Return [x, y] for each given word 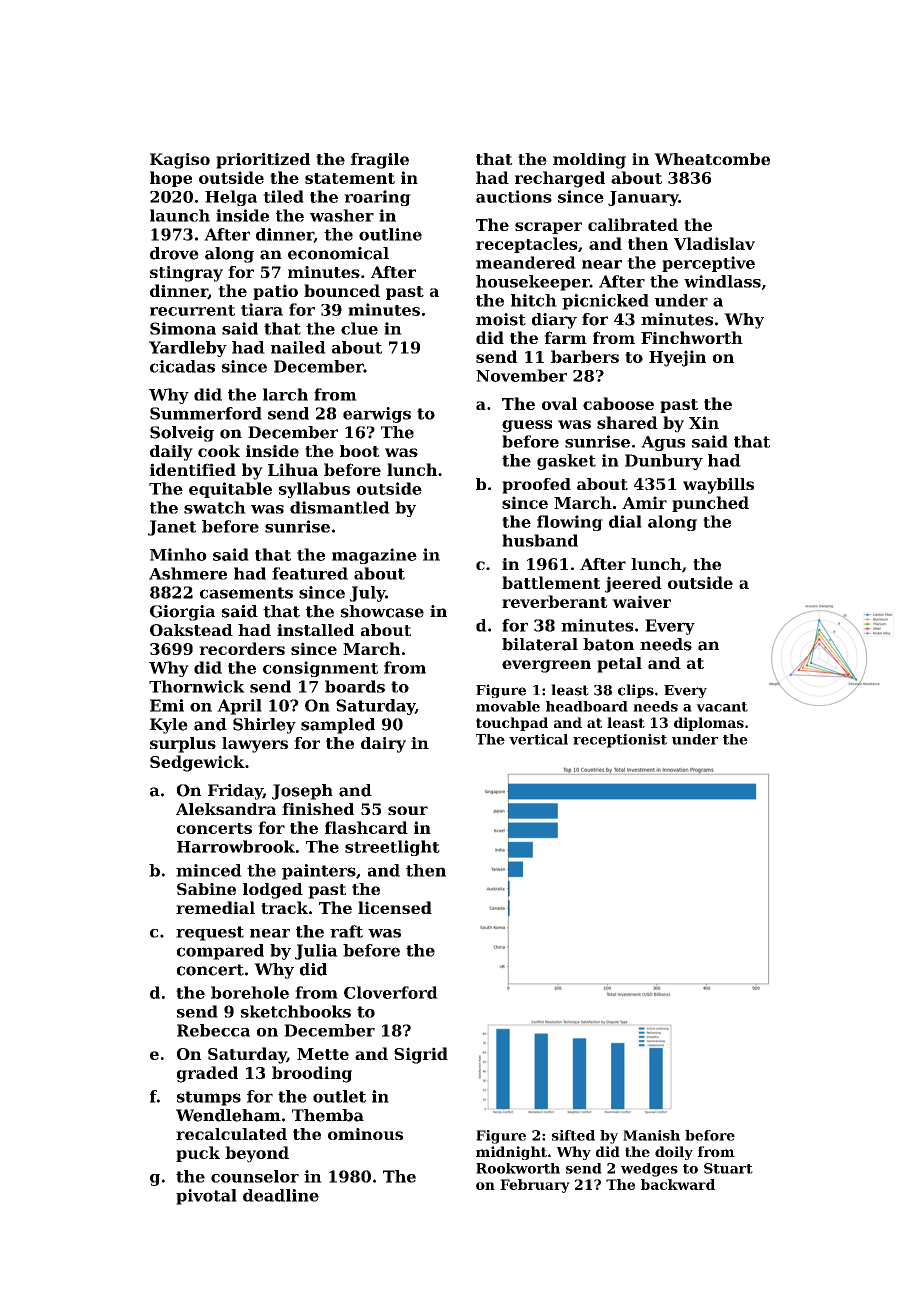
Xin [704, 422]
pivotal [206, 1197]
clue [359, 328]
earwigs [377, 415]
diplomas [709, 724]
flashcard [366, 827]
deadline [281, 1195]
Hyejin [677, 358]
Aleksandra [226, 809]
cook [219, 451]
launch [180, 215]
